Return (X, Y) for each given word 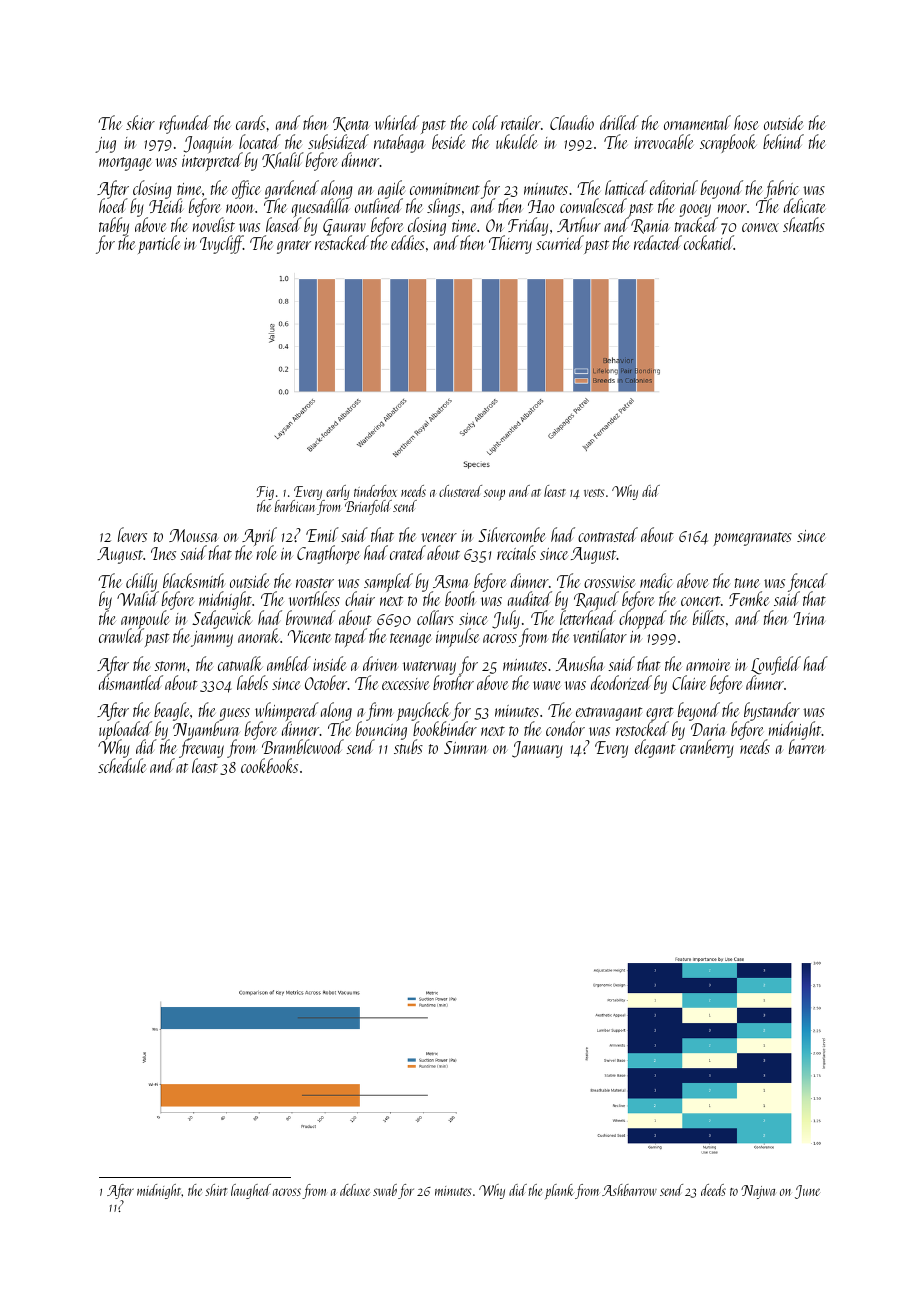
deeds (713, 1190)
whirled (397, 122)
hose (746, 122)
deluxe (355, 1190)
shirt (216, 1190)
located (260, 141)
